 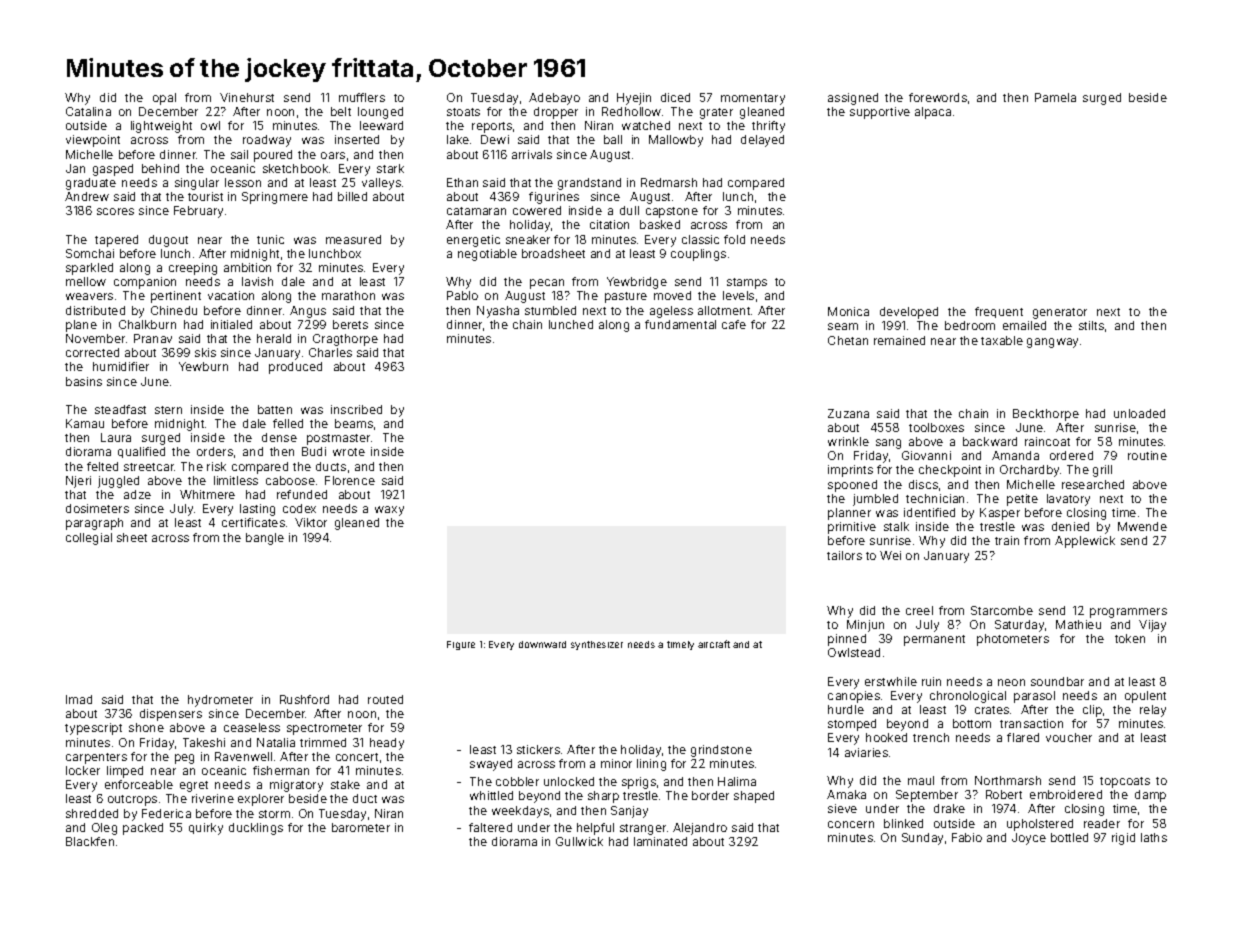 What do you see at coordinates (753, 99) in the screenshot?
I see `momentary` at bounding box center [753, 99].
